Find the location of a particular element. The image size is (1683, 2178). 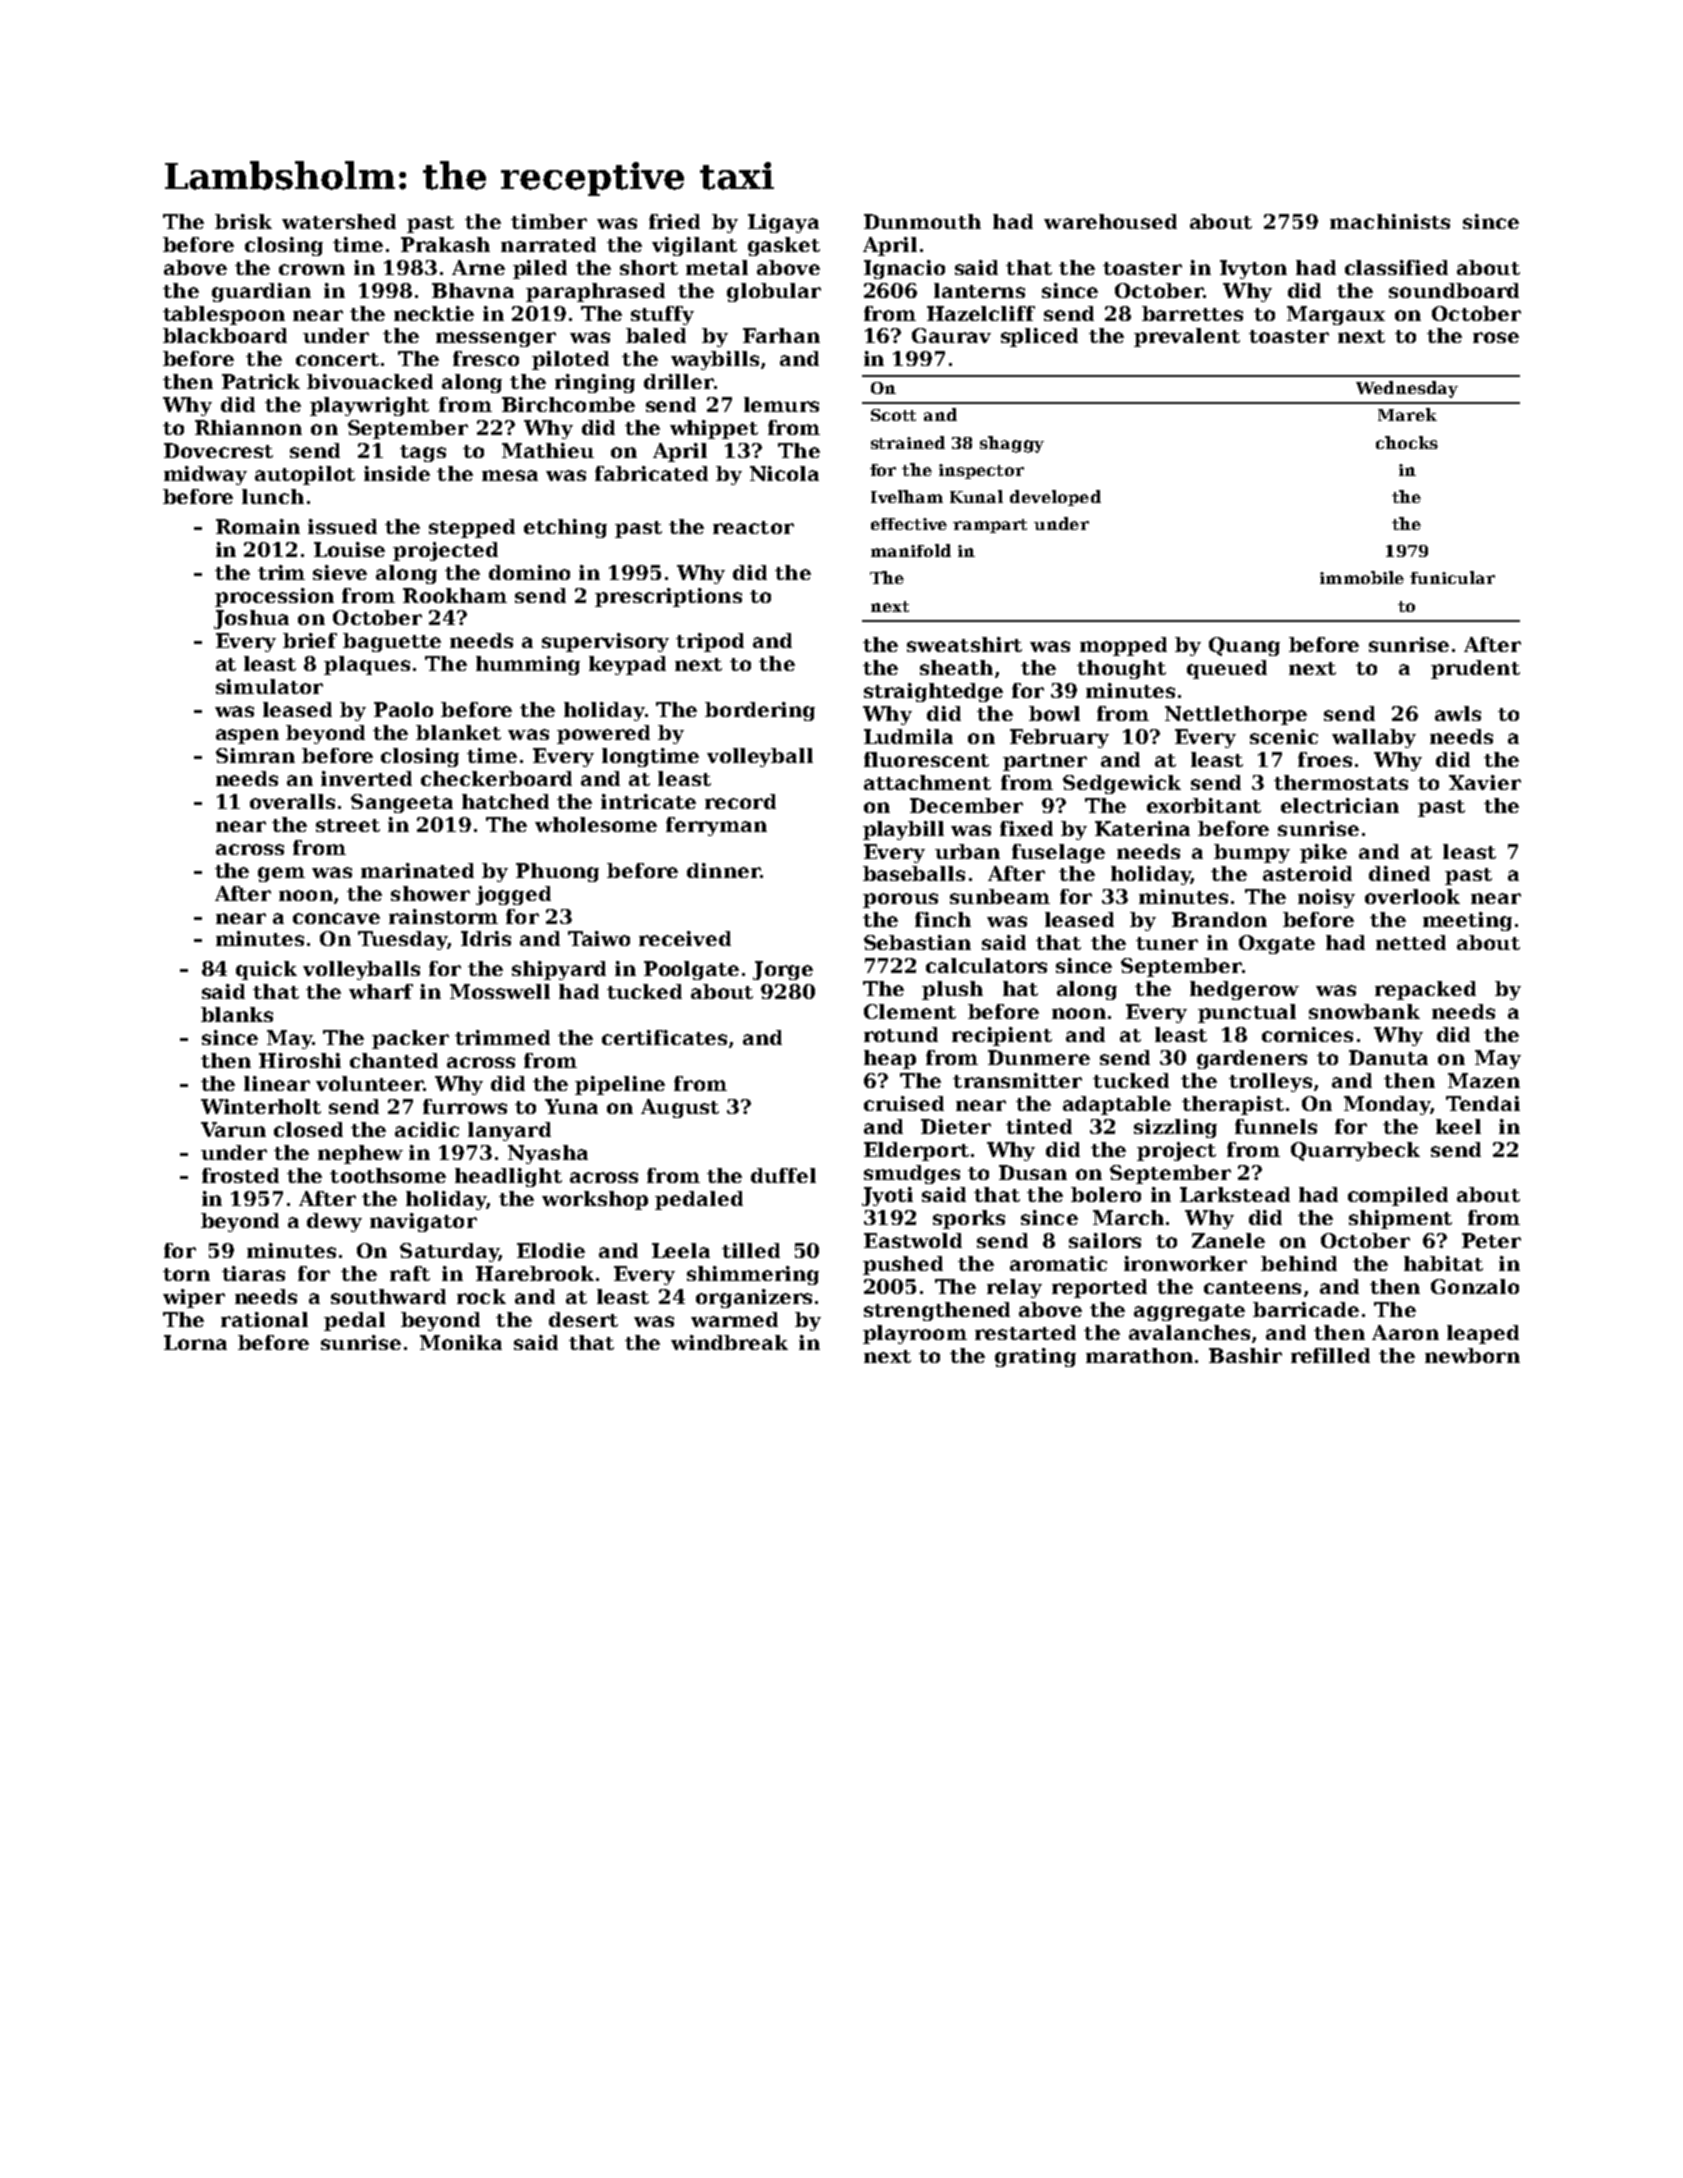

blackboard is located at coordinates (225, 335).
